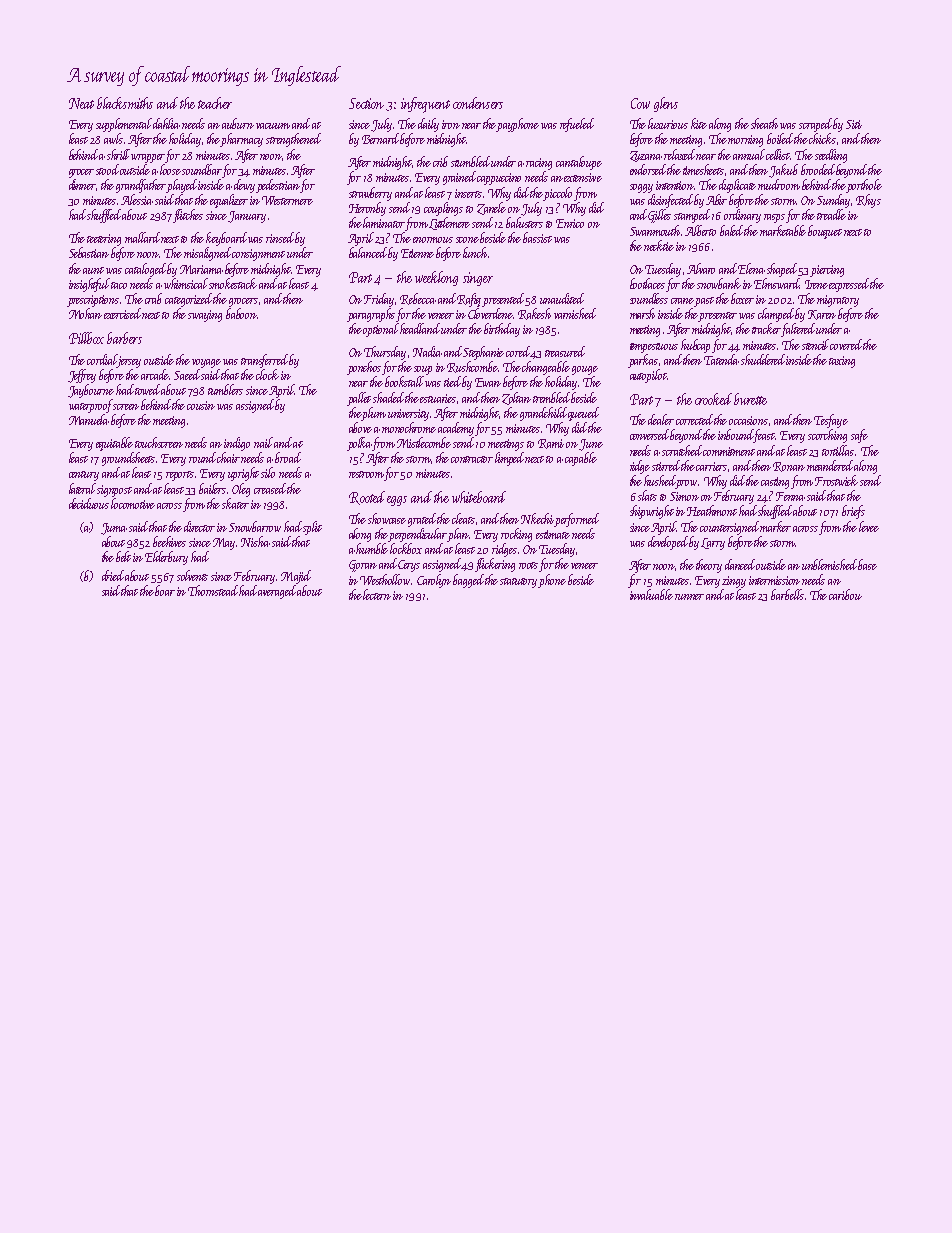 This screenshot has width=952, height=1233. What do you see at coordinates (666, 104) in the screenshot?
I see `glens` at bounding box center [666, 104].
